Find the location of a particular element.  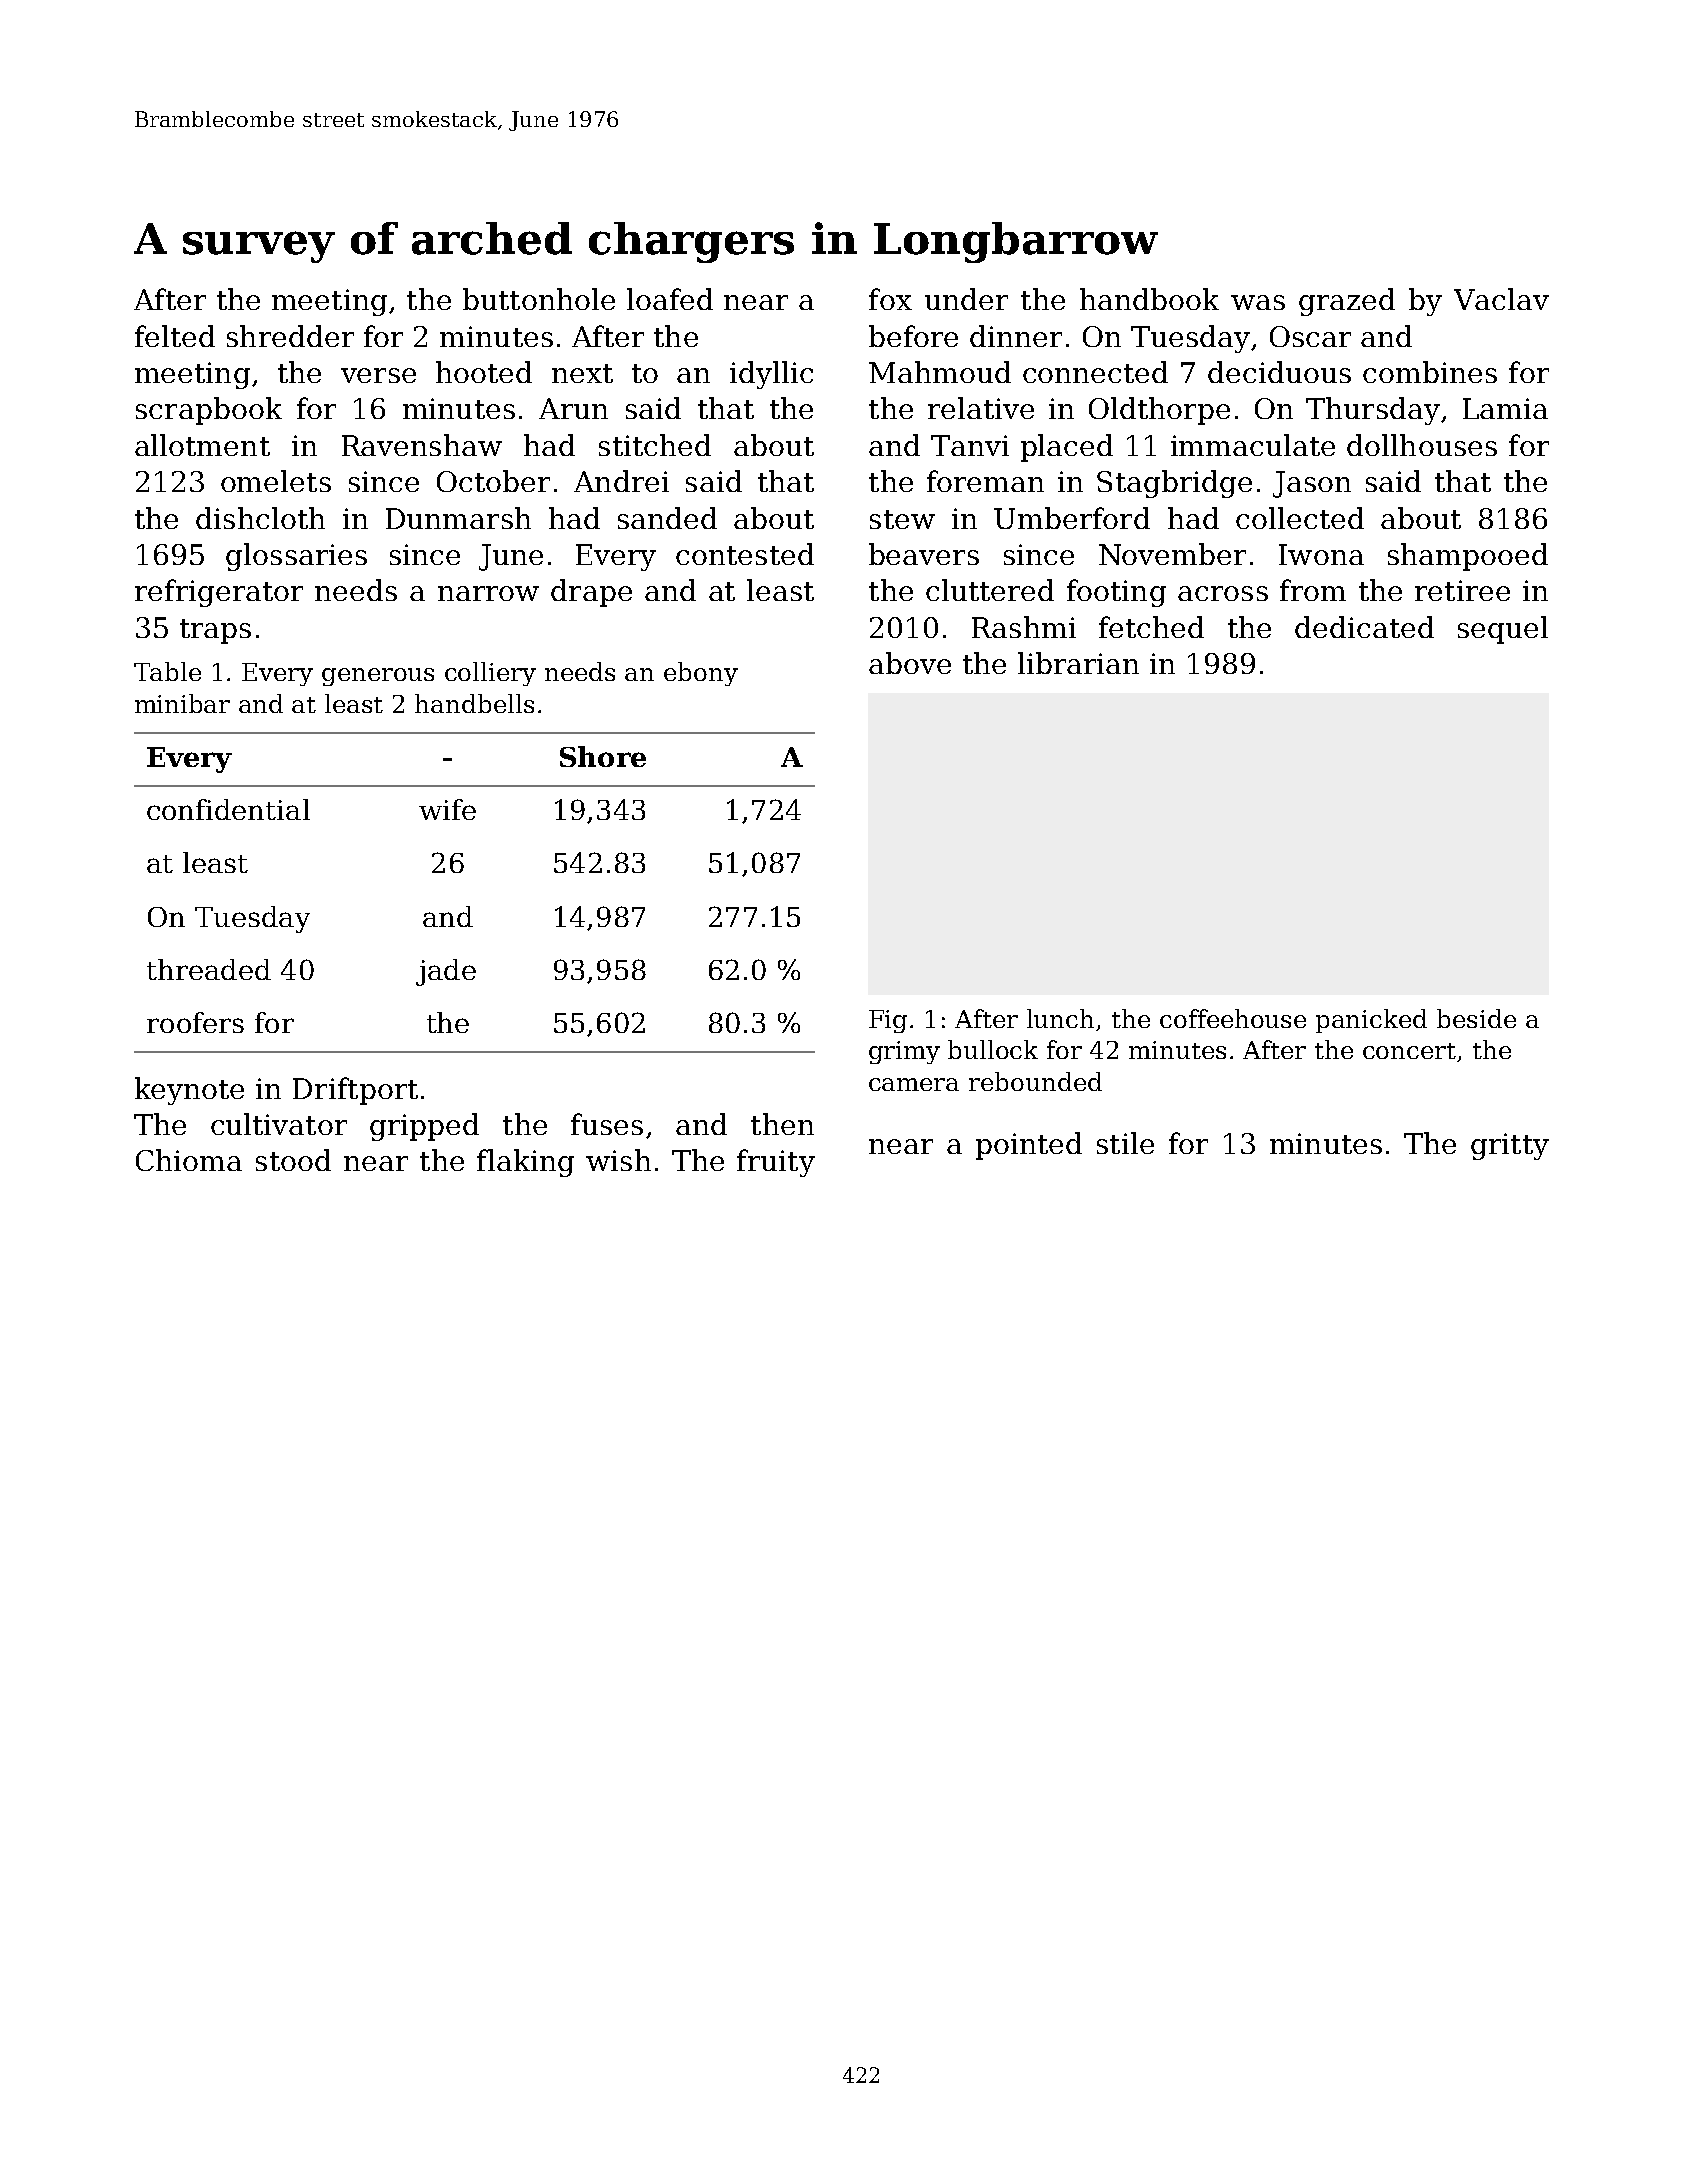

Vaclav is located at coordinates (1501, 299).
